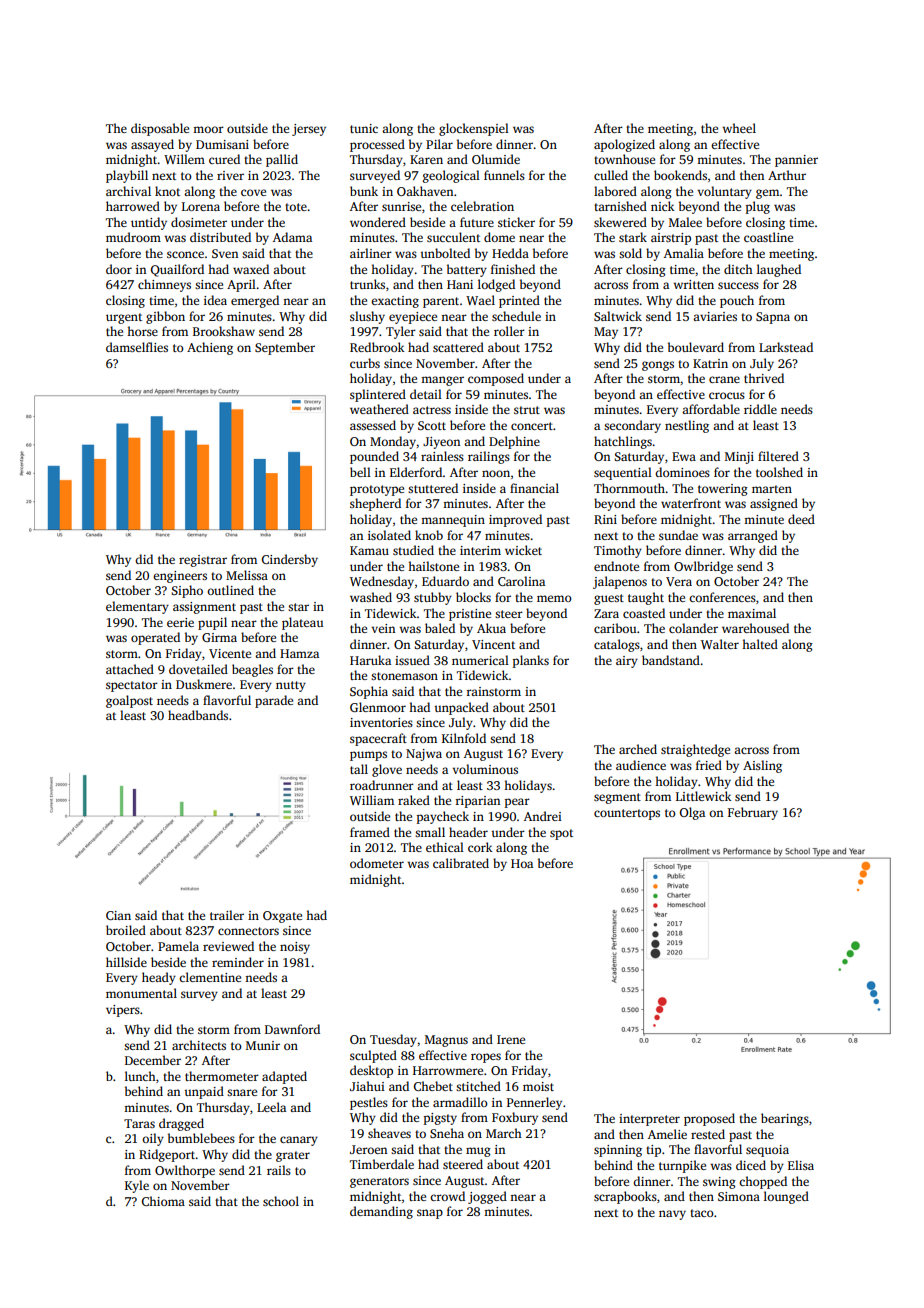  Describe the element at coordinates (381, 1212) in the screenshot. I see `demanding` at that location.
